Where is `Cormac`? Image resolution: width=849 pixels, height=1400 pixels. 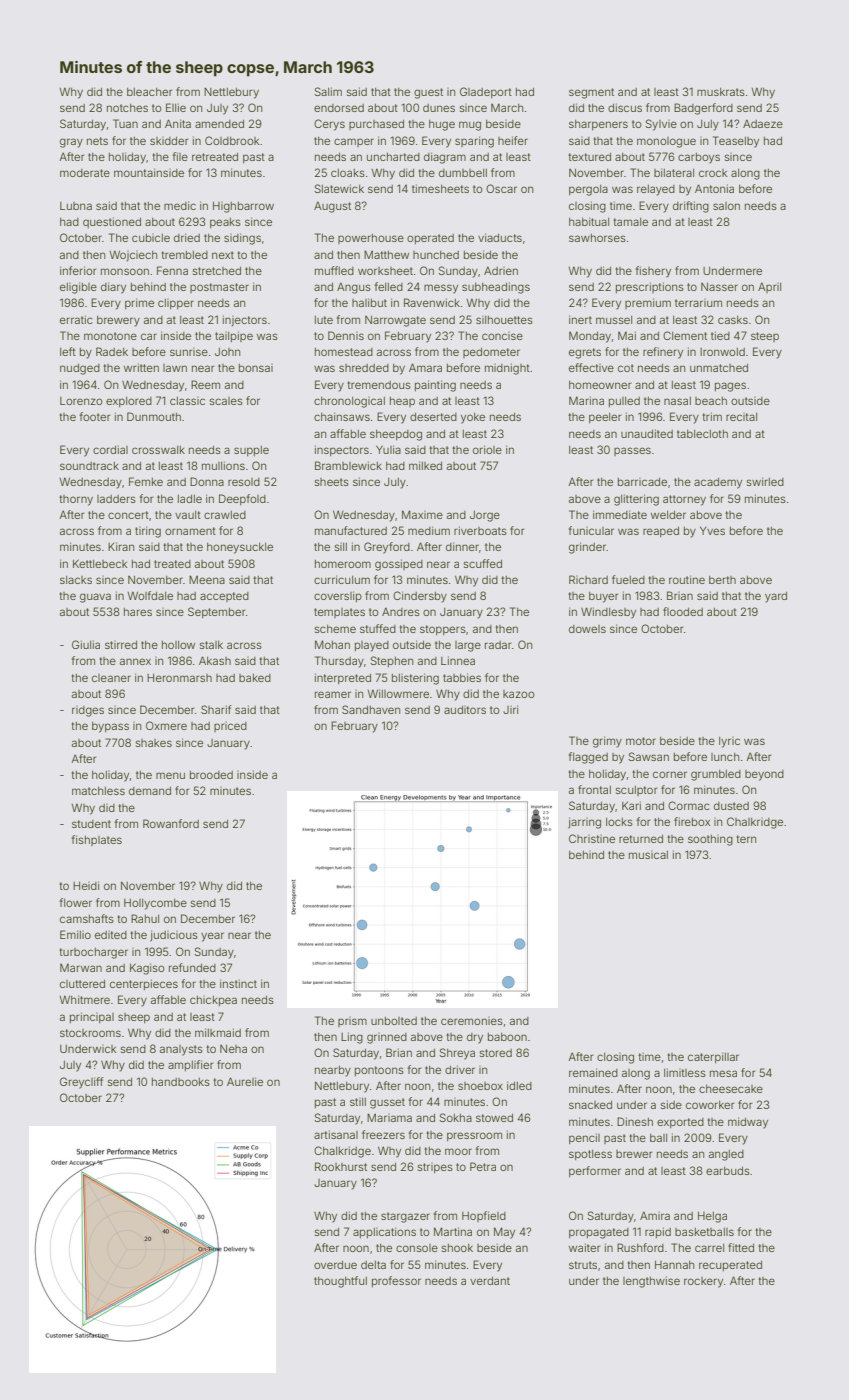
Cormac is located at coordinates (689, 805).
